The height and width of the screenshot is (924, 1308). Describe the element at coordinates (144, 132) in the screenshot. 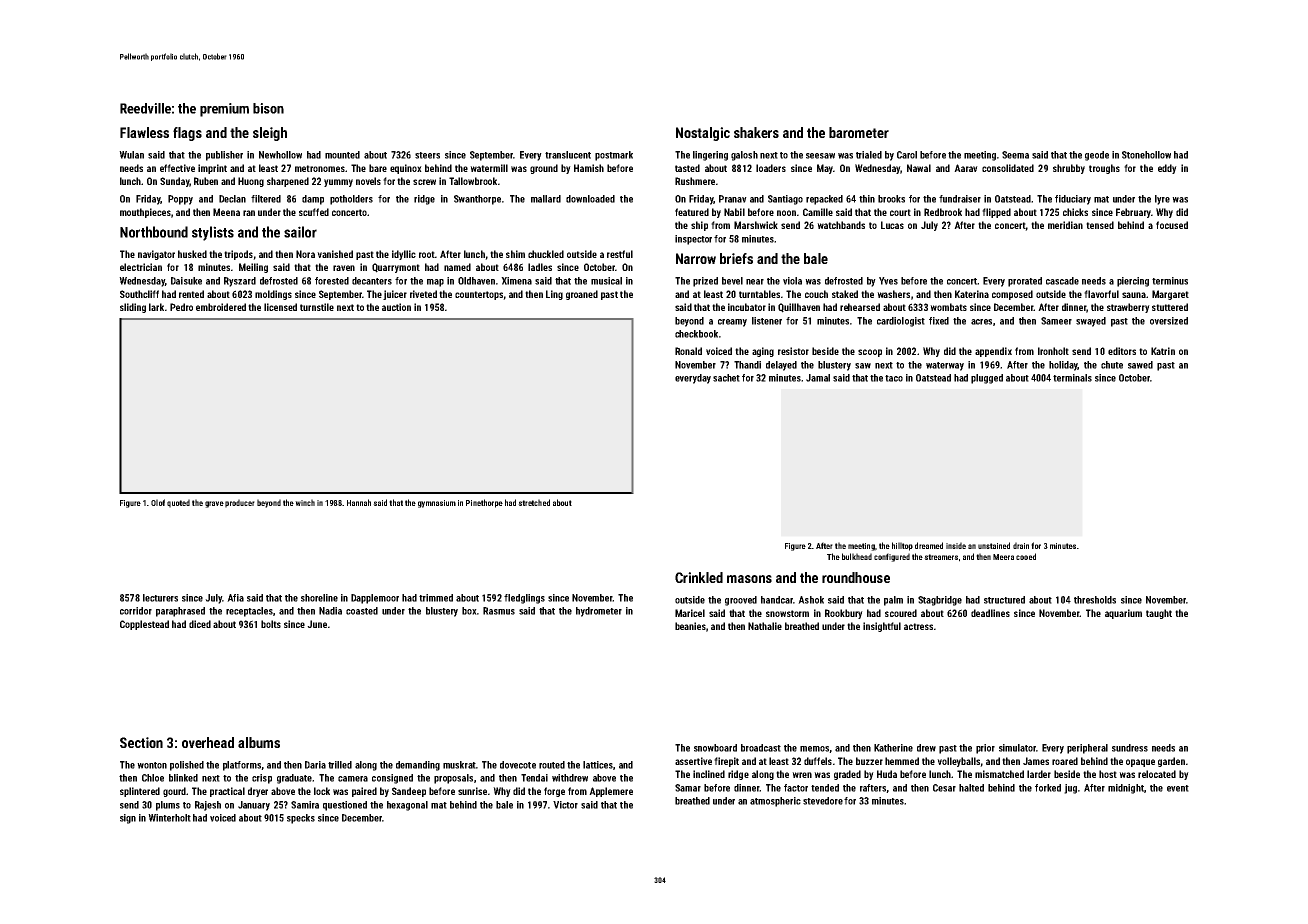

I see `Flawless` at that location.
